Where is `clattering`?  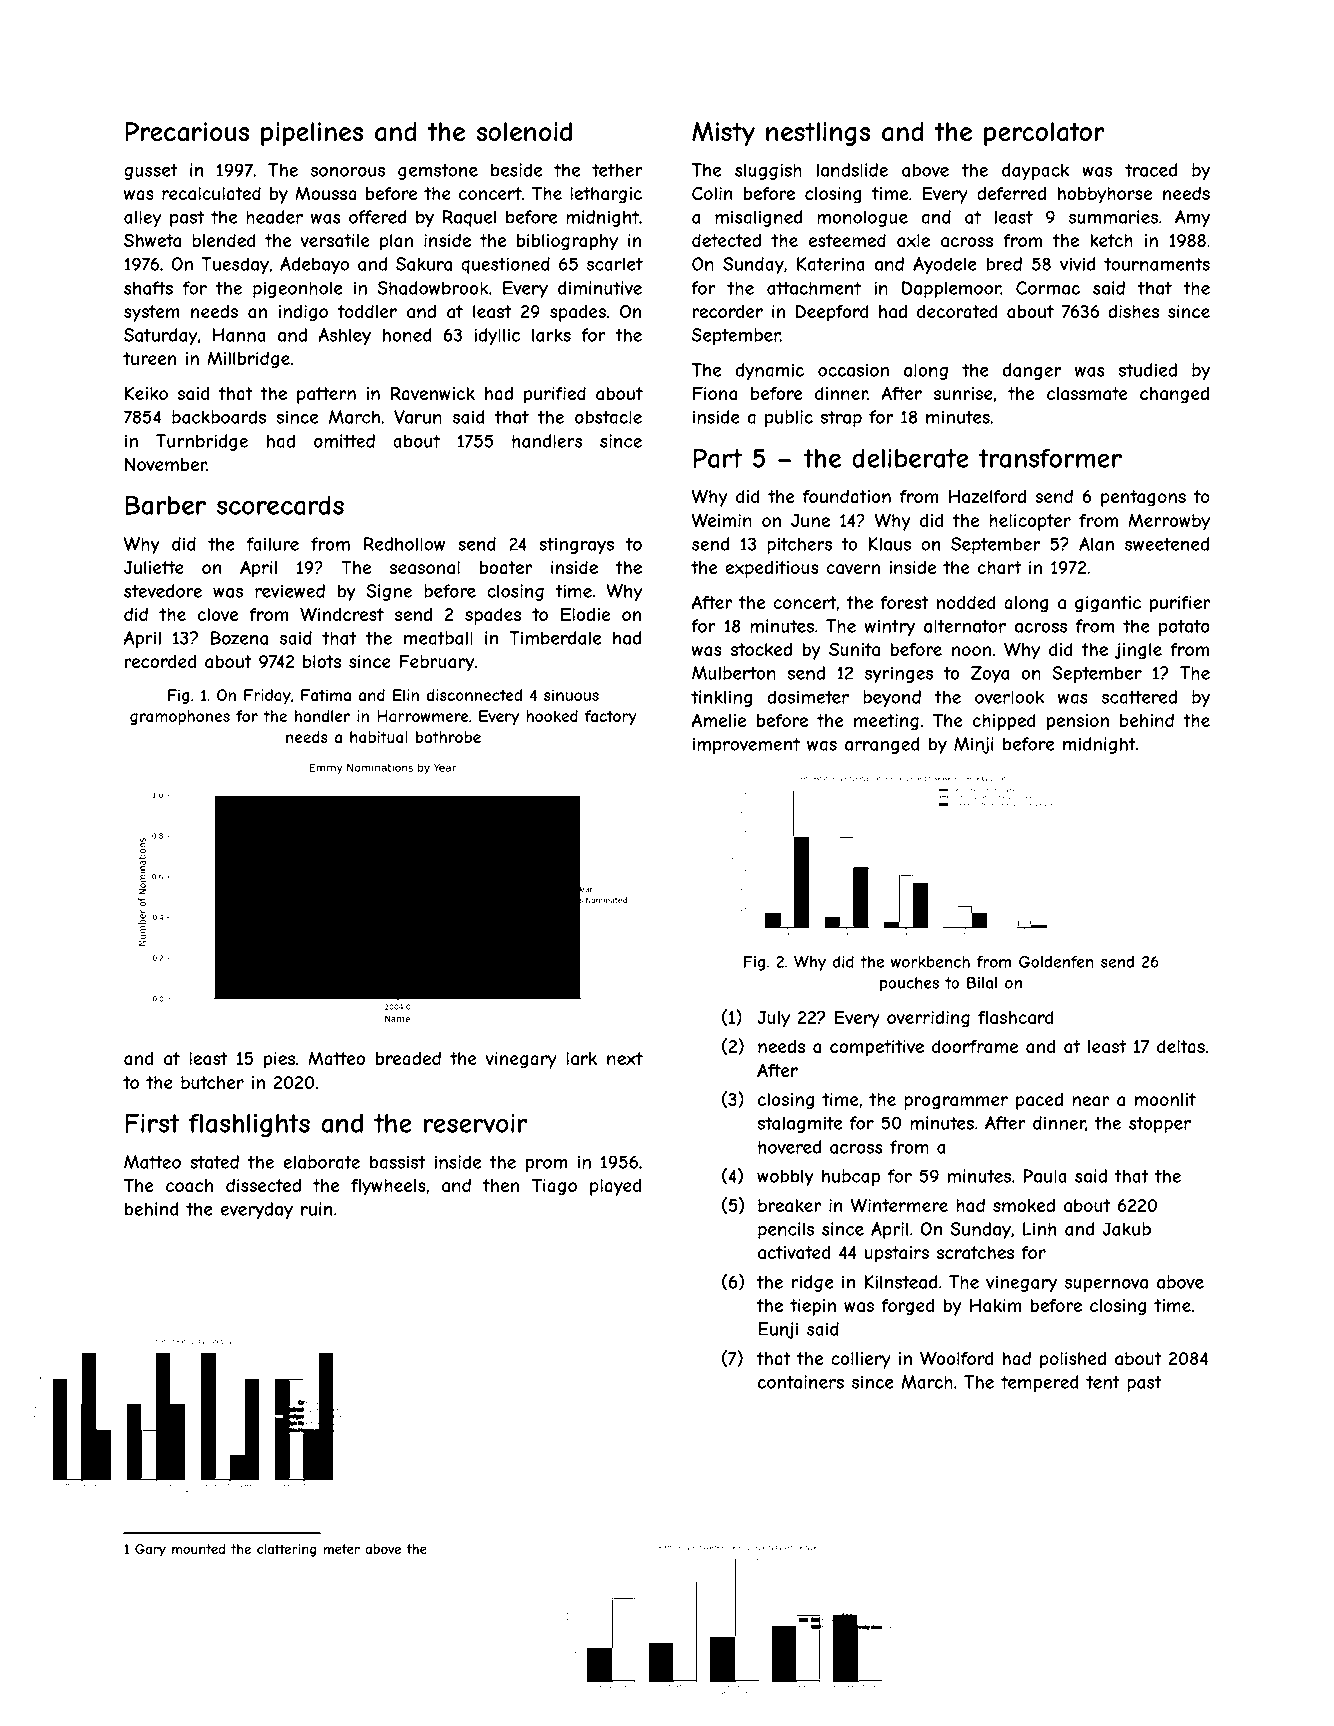 clattering is located at coordinates (286, 1550).
